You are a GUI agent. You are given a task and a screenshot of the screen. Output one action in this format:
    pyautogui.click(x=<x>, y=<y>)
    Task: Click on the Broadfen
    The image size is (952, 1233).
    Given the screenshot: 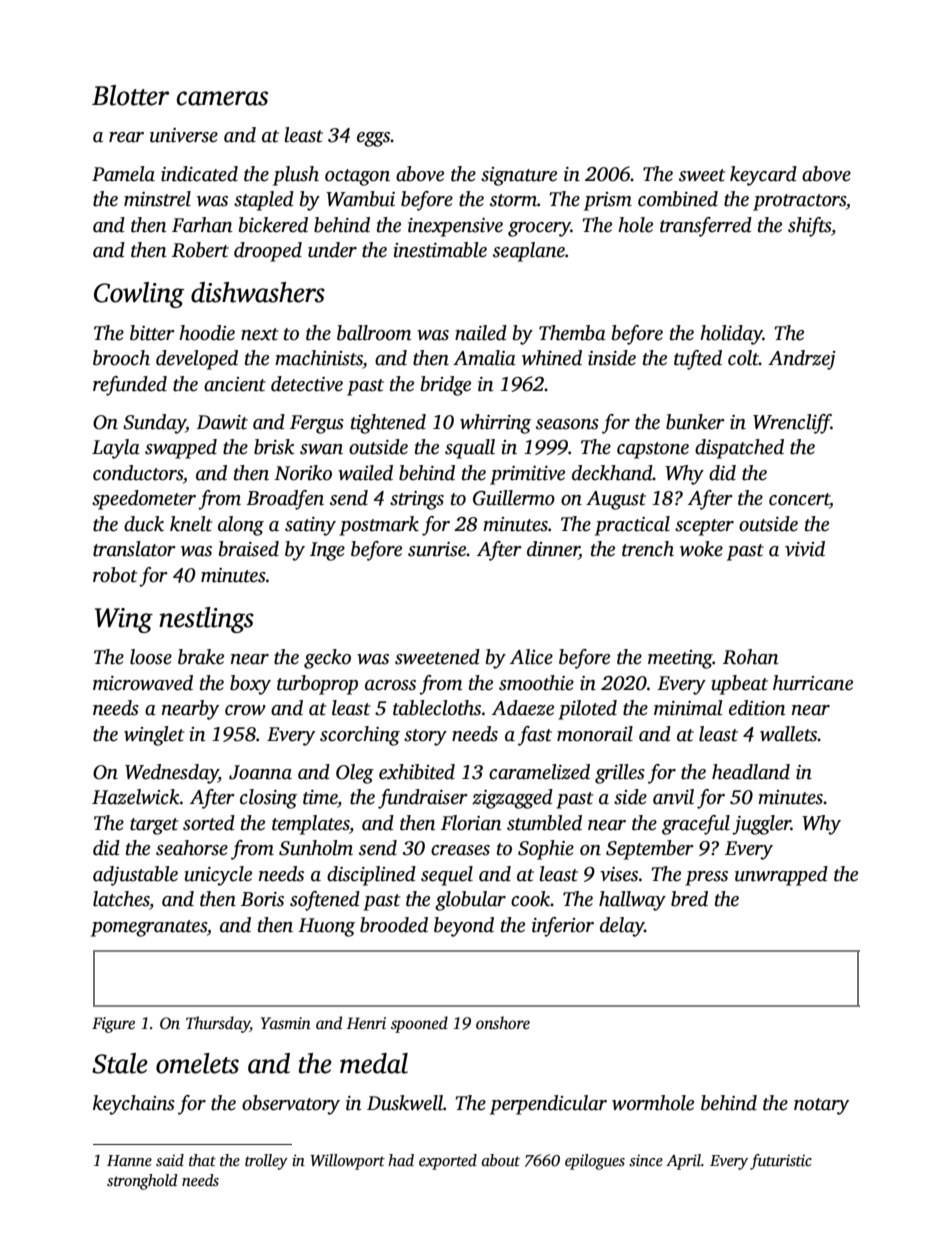 What is the action you would take?
    pyautogui.click(x=285, y=500)
